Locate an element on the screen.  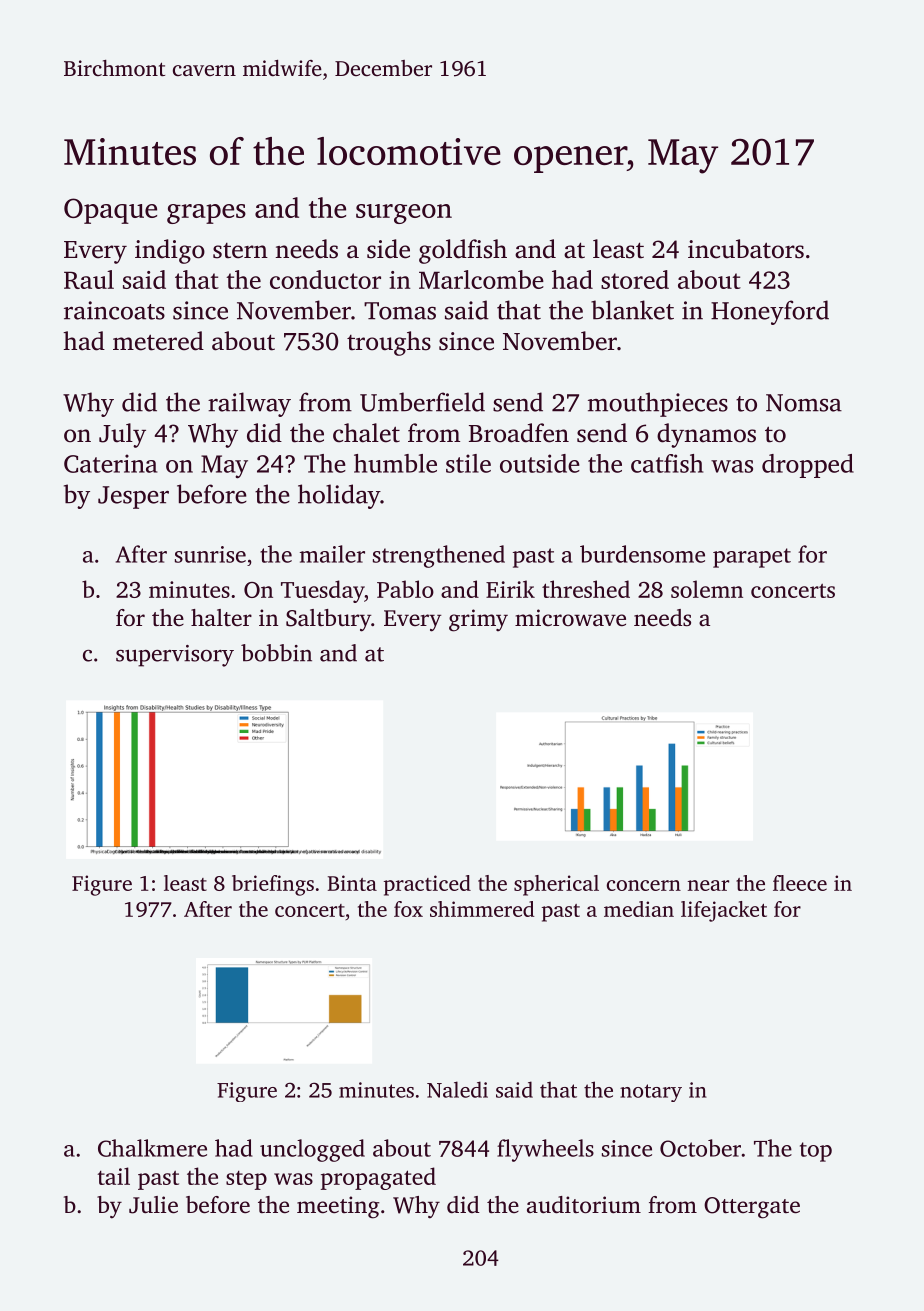
parapet is located at coordinates (752, 558).
